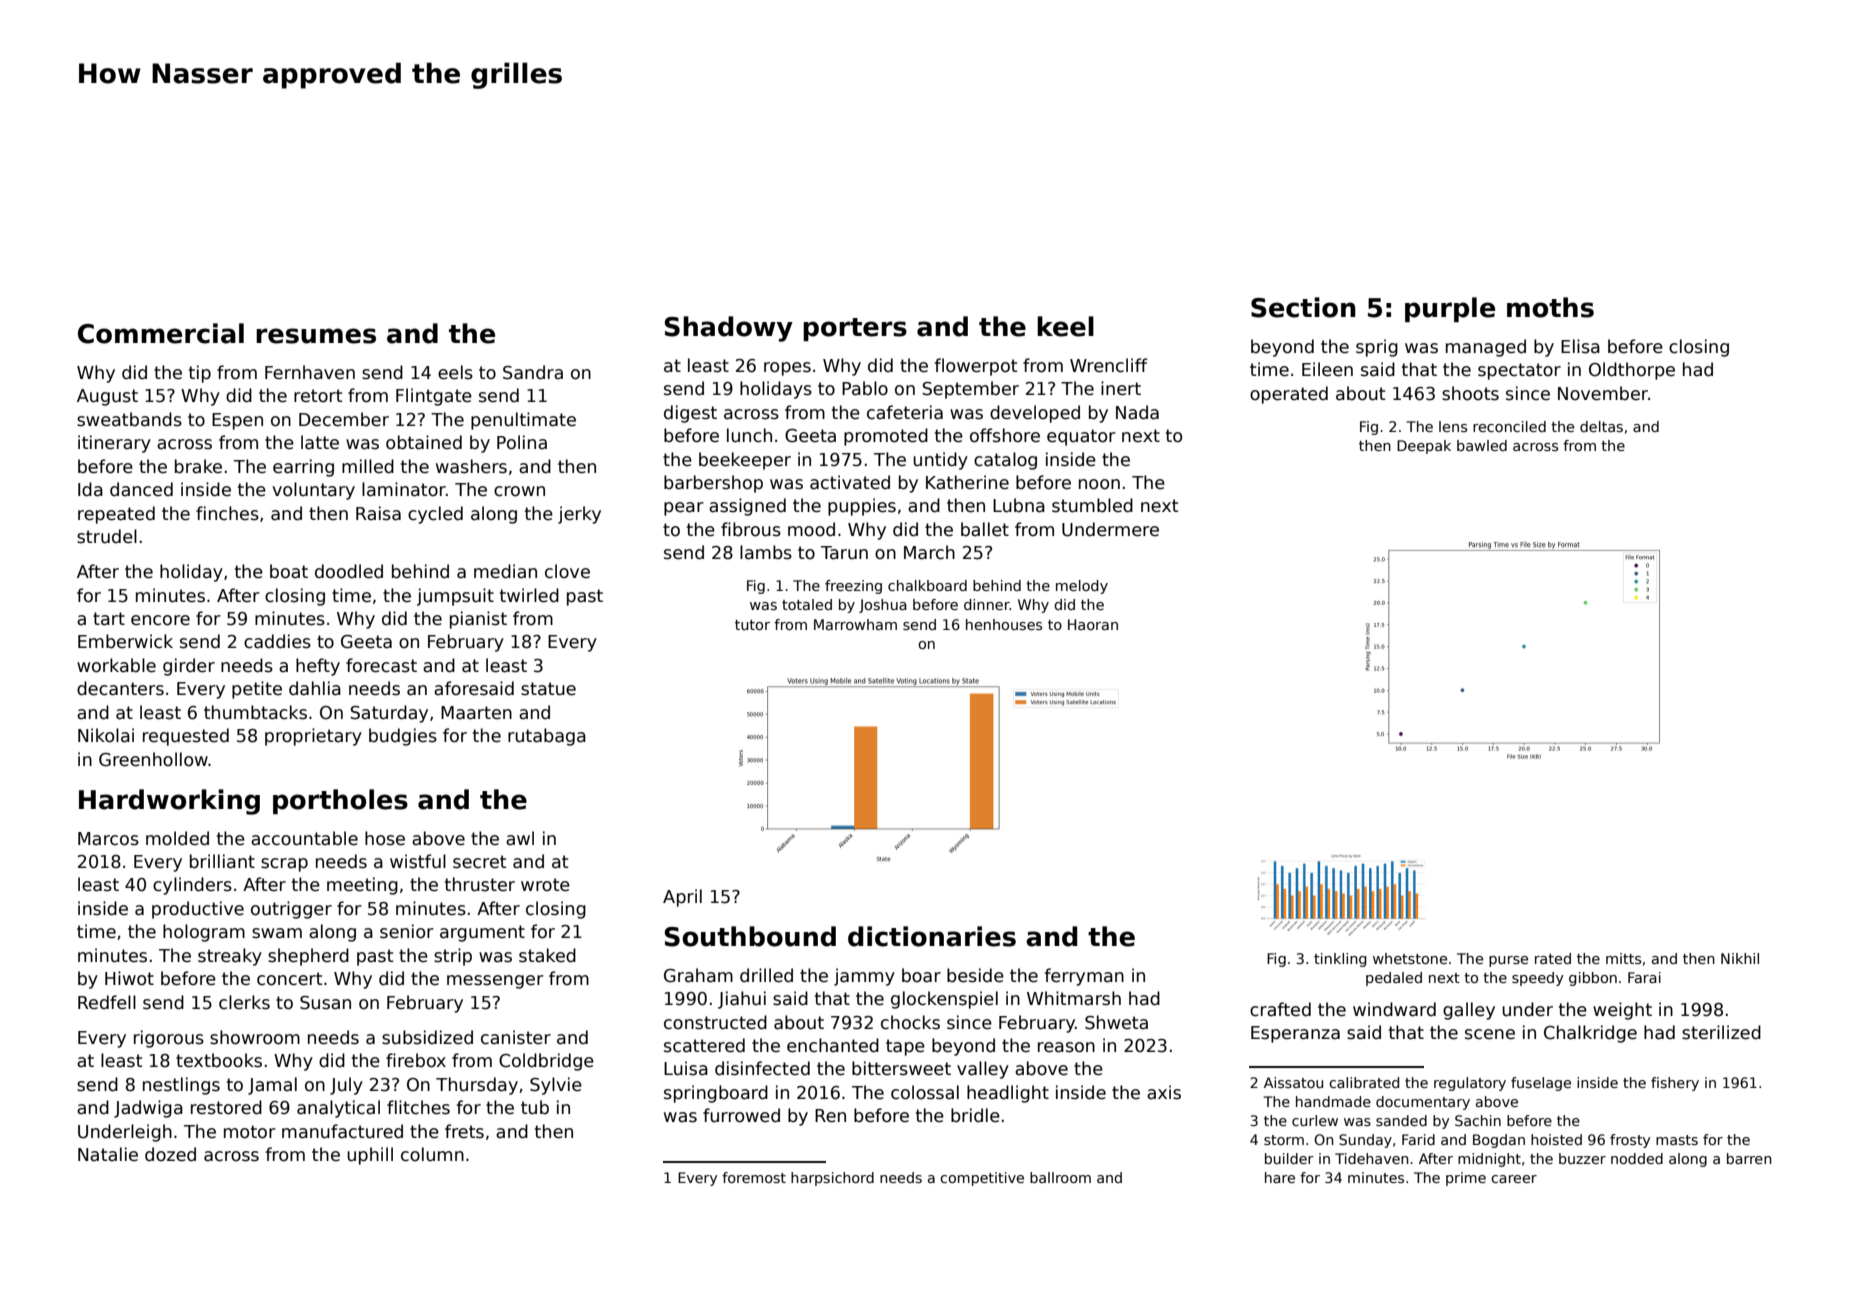  Describe the element at coordinates (129, 978) in the page. I see `Hiwot` at that location.
